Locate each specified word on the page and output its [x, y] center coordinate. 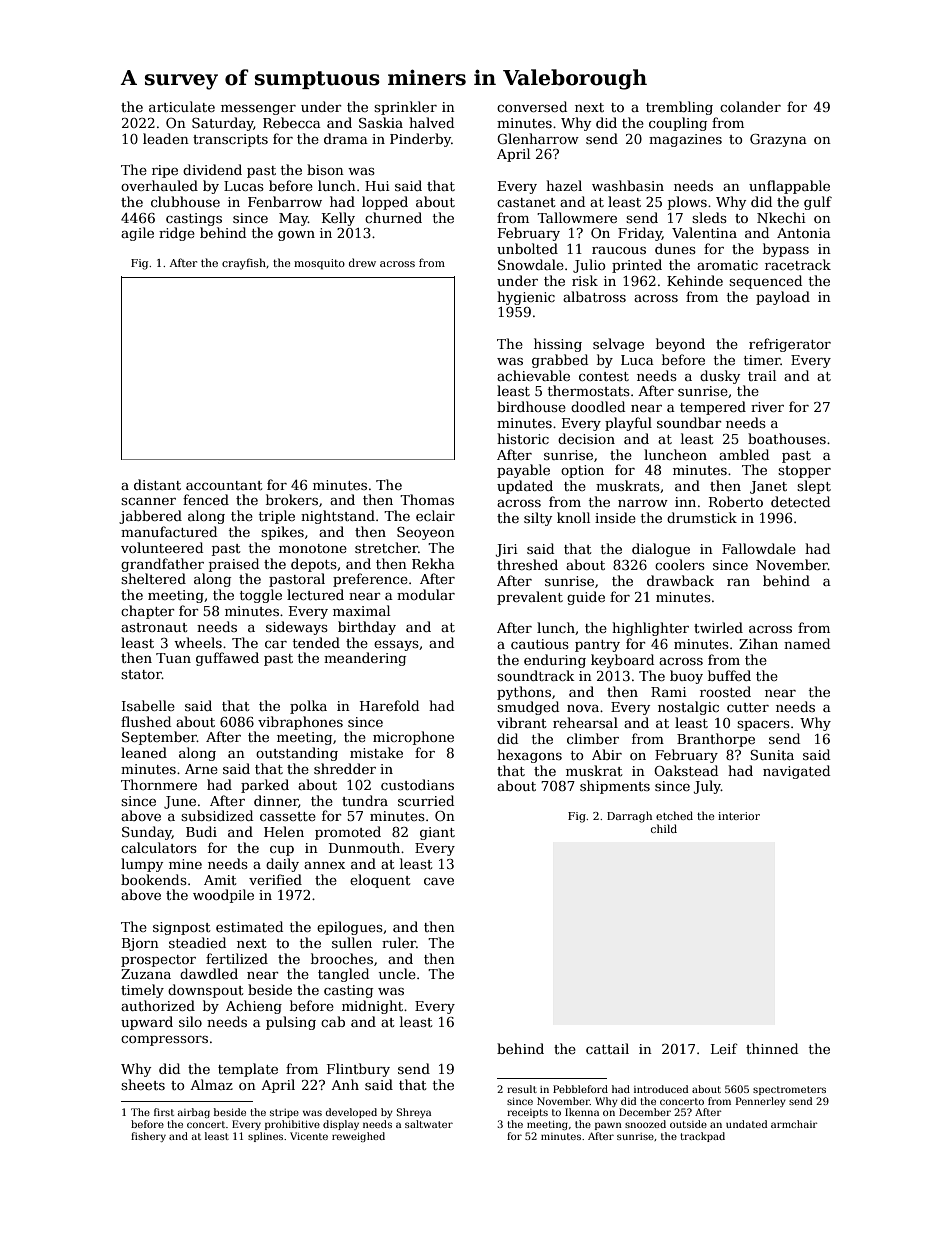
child [664, 828]
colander [750, 106]
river [767, 407]
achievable [533, 375]
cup [282, 851]
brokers [292, 499]
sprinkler [405, 108]
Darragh [629, 817]
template [248, 1070]
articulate [182, 106]
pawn [608, 1126]
